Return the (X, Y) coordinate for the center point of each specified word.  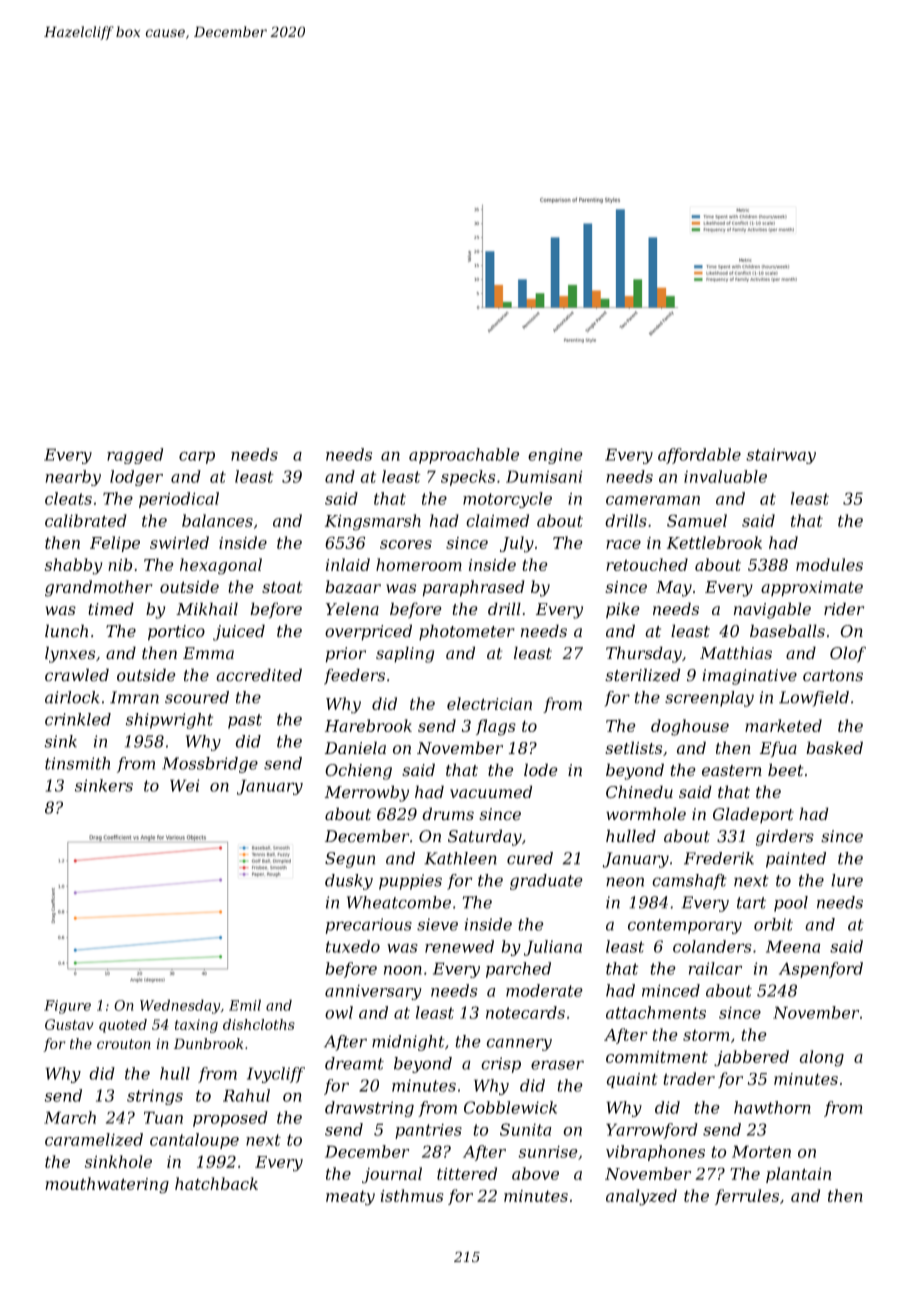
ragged (135, 456)
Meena (793, 946)
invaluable (725, 476)
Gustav (69, 1024)
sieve (437, 924)
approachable (464, 456)
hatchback (216, 1183)
